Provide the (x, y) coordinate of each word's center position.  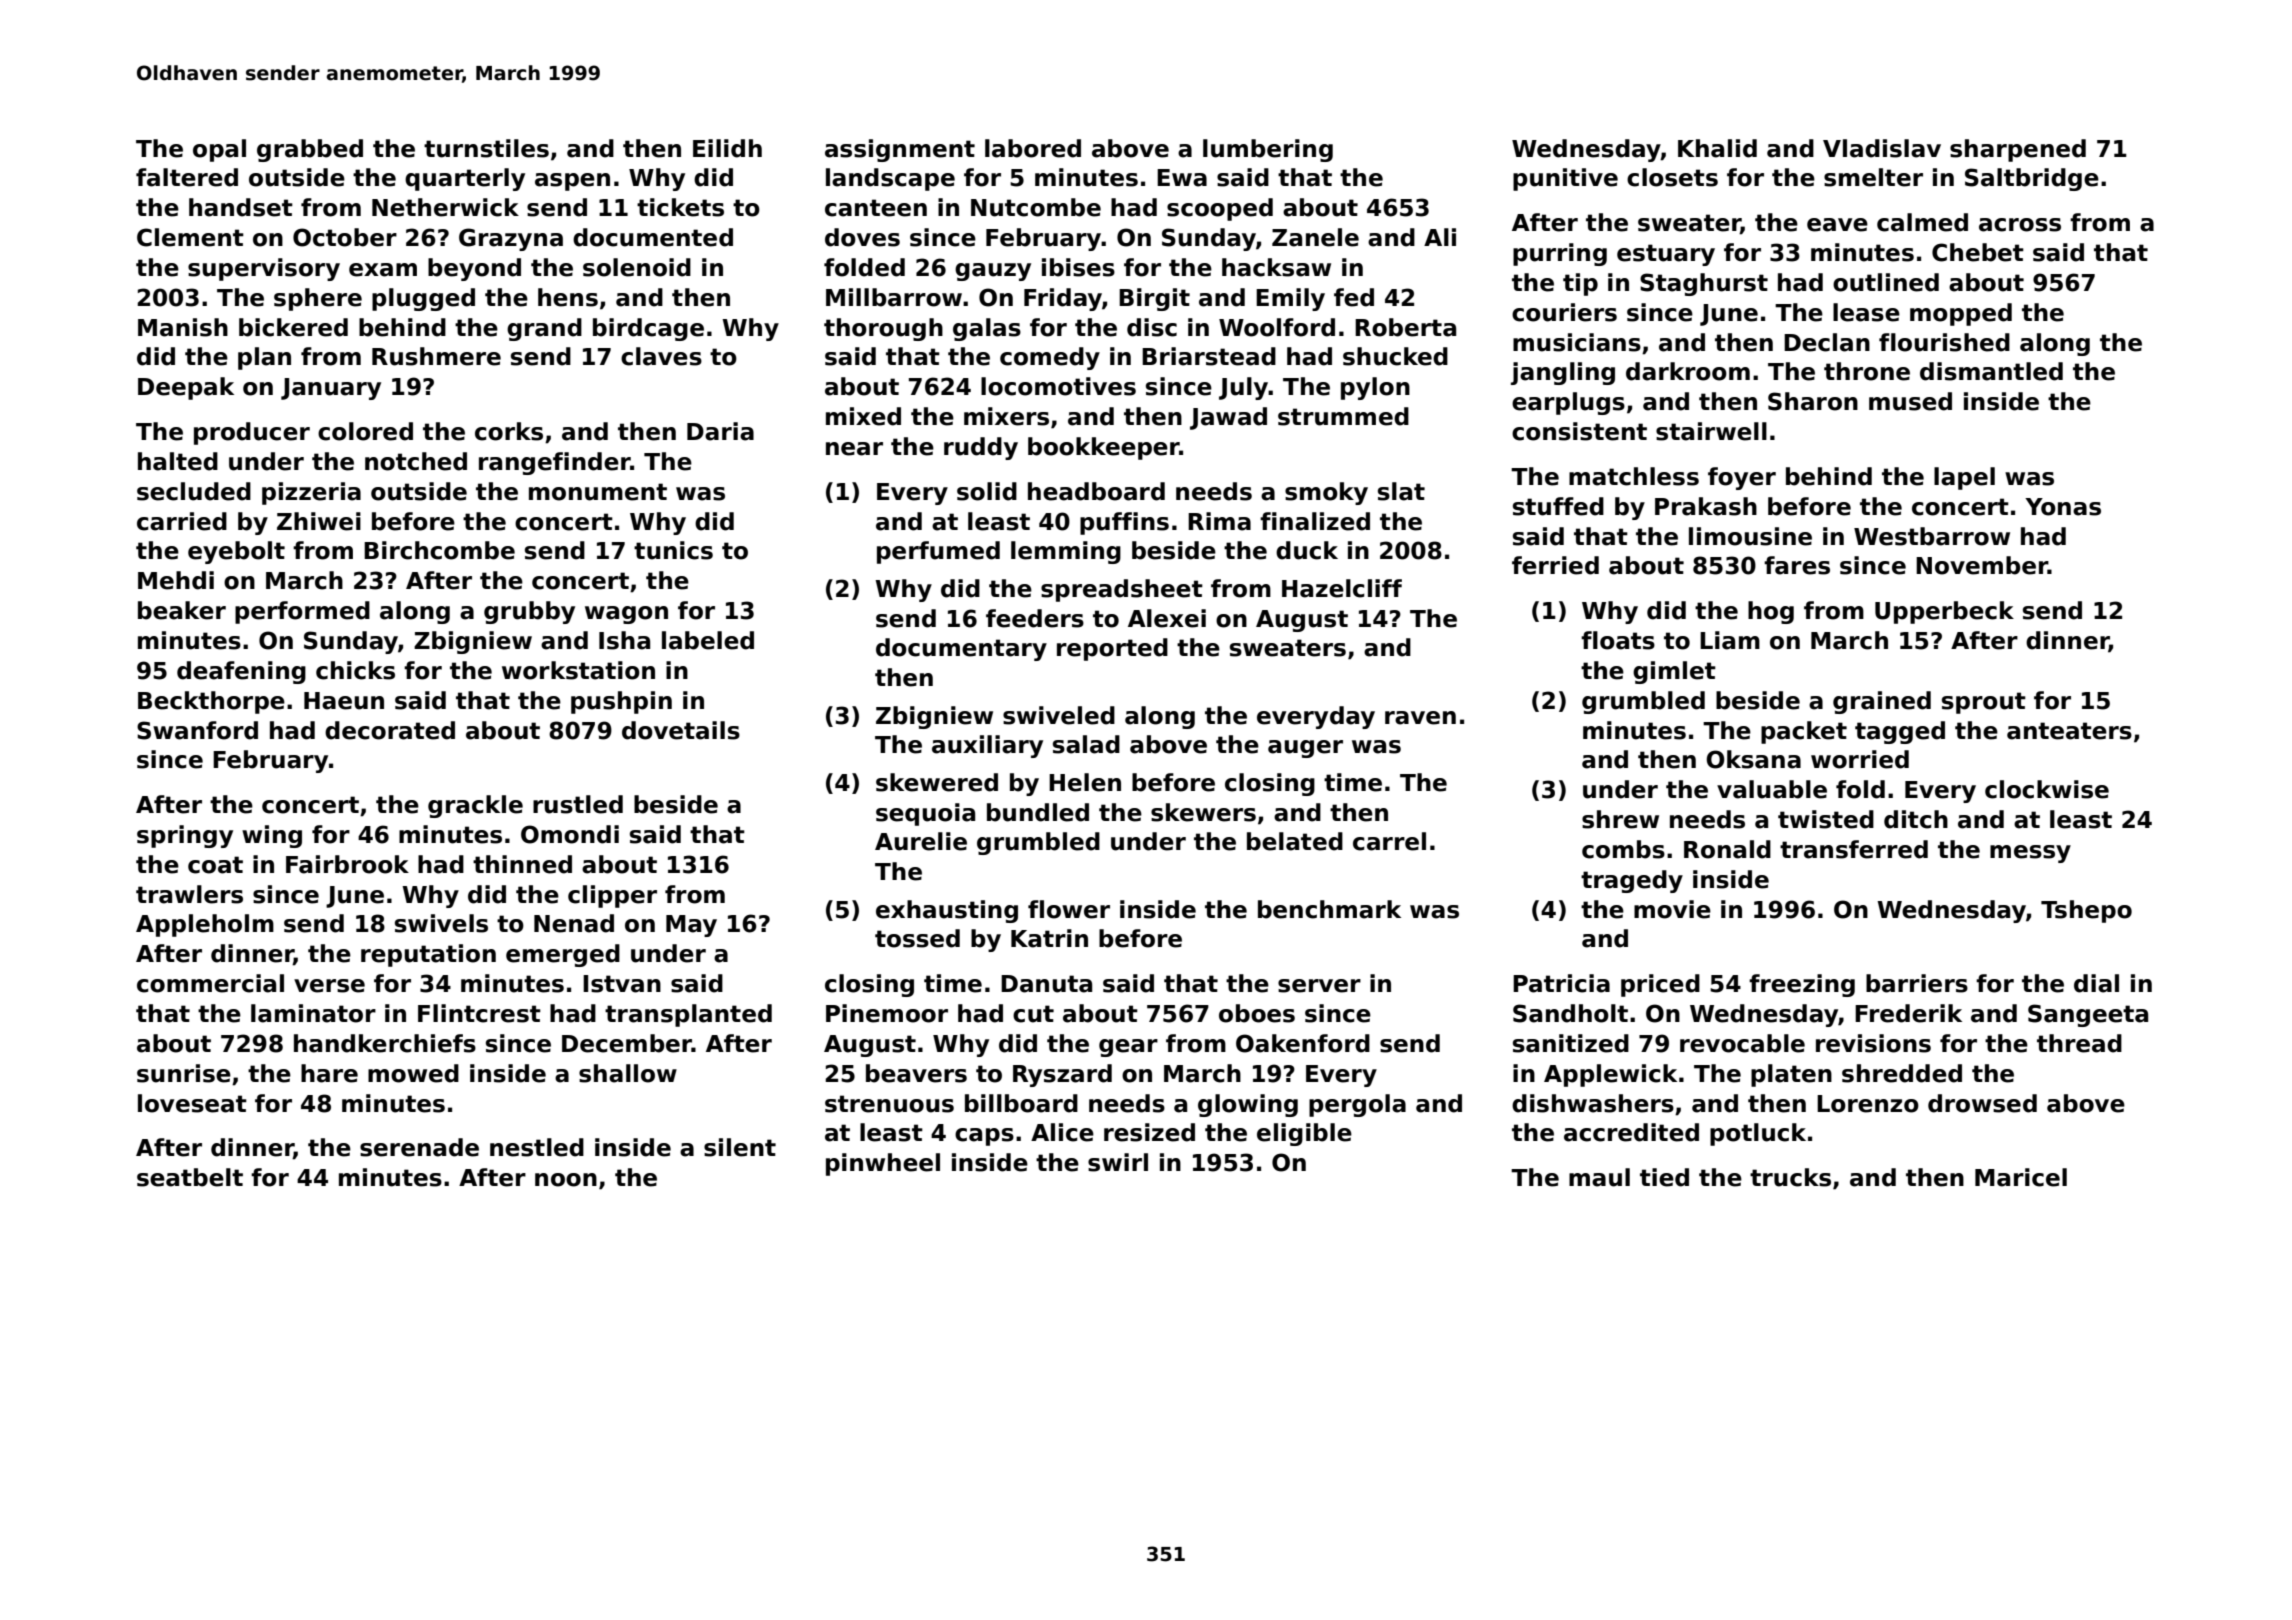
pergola (1357, 1105)
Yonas (2063, 507)
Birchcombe (439, 550)
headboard (1096, 491)
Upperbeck (1944, 612)
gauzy (993, 272)
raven (1420, 718)
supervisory (264, 269)
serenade (419, 1147)
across (2020, 225)
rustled (578, 804)
